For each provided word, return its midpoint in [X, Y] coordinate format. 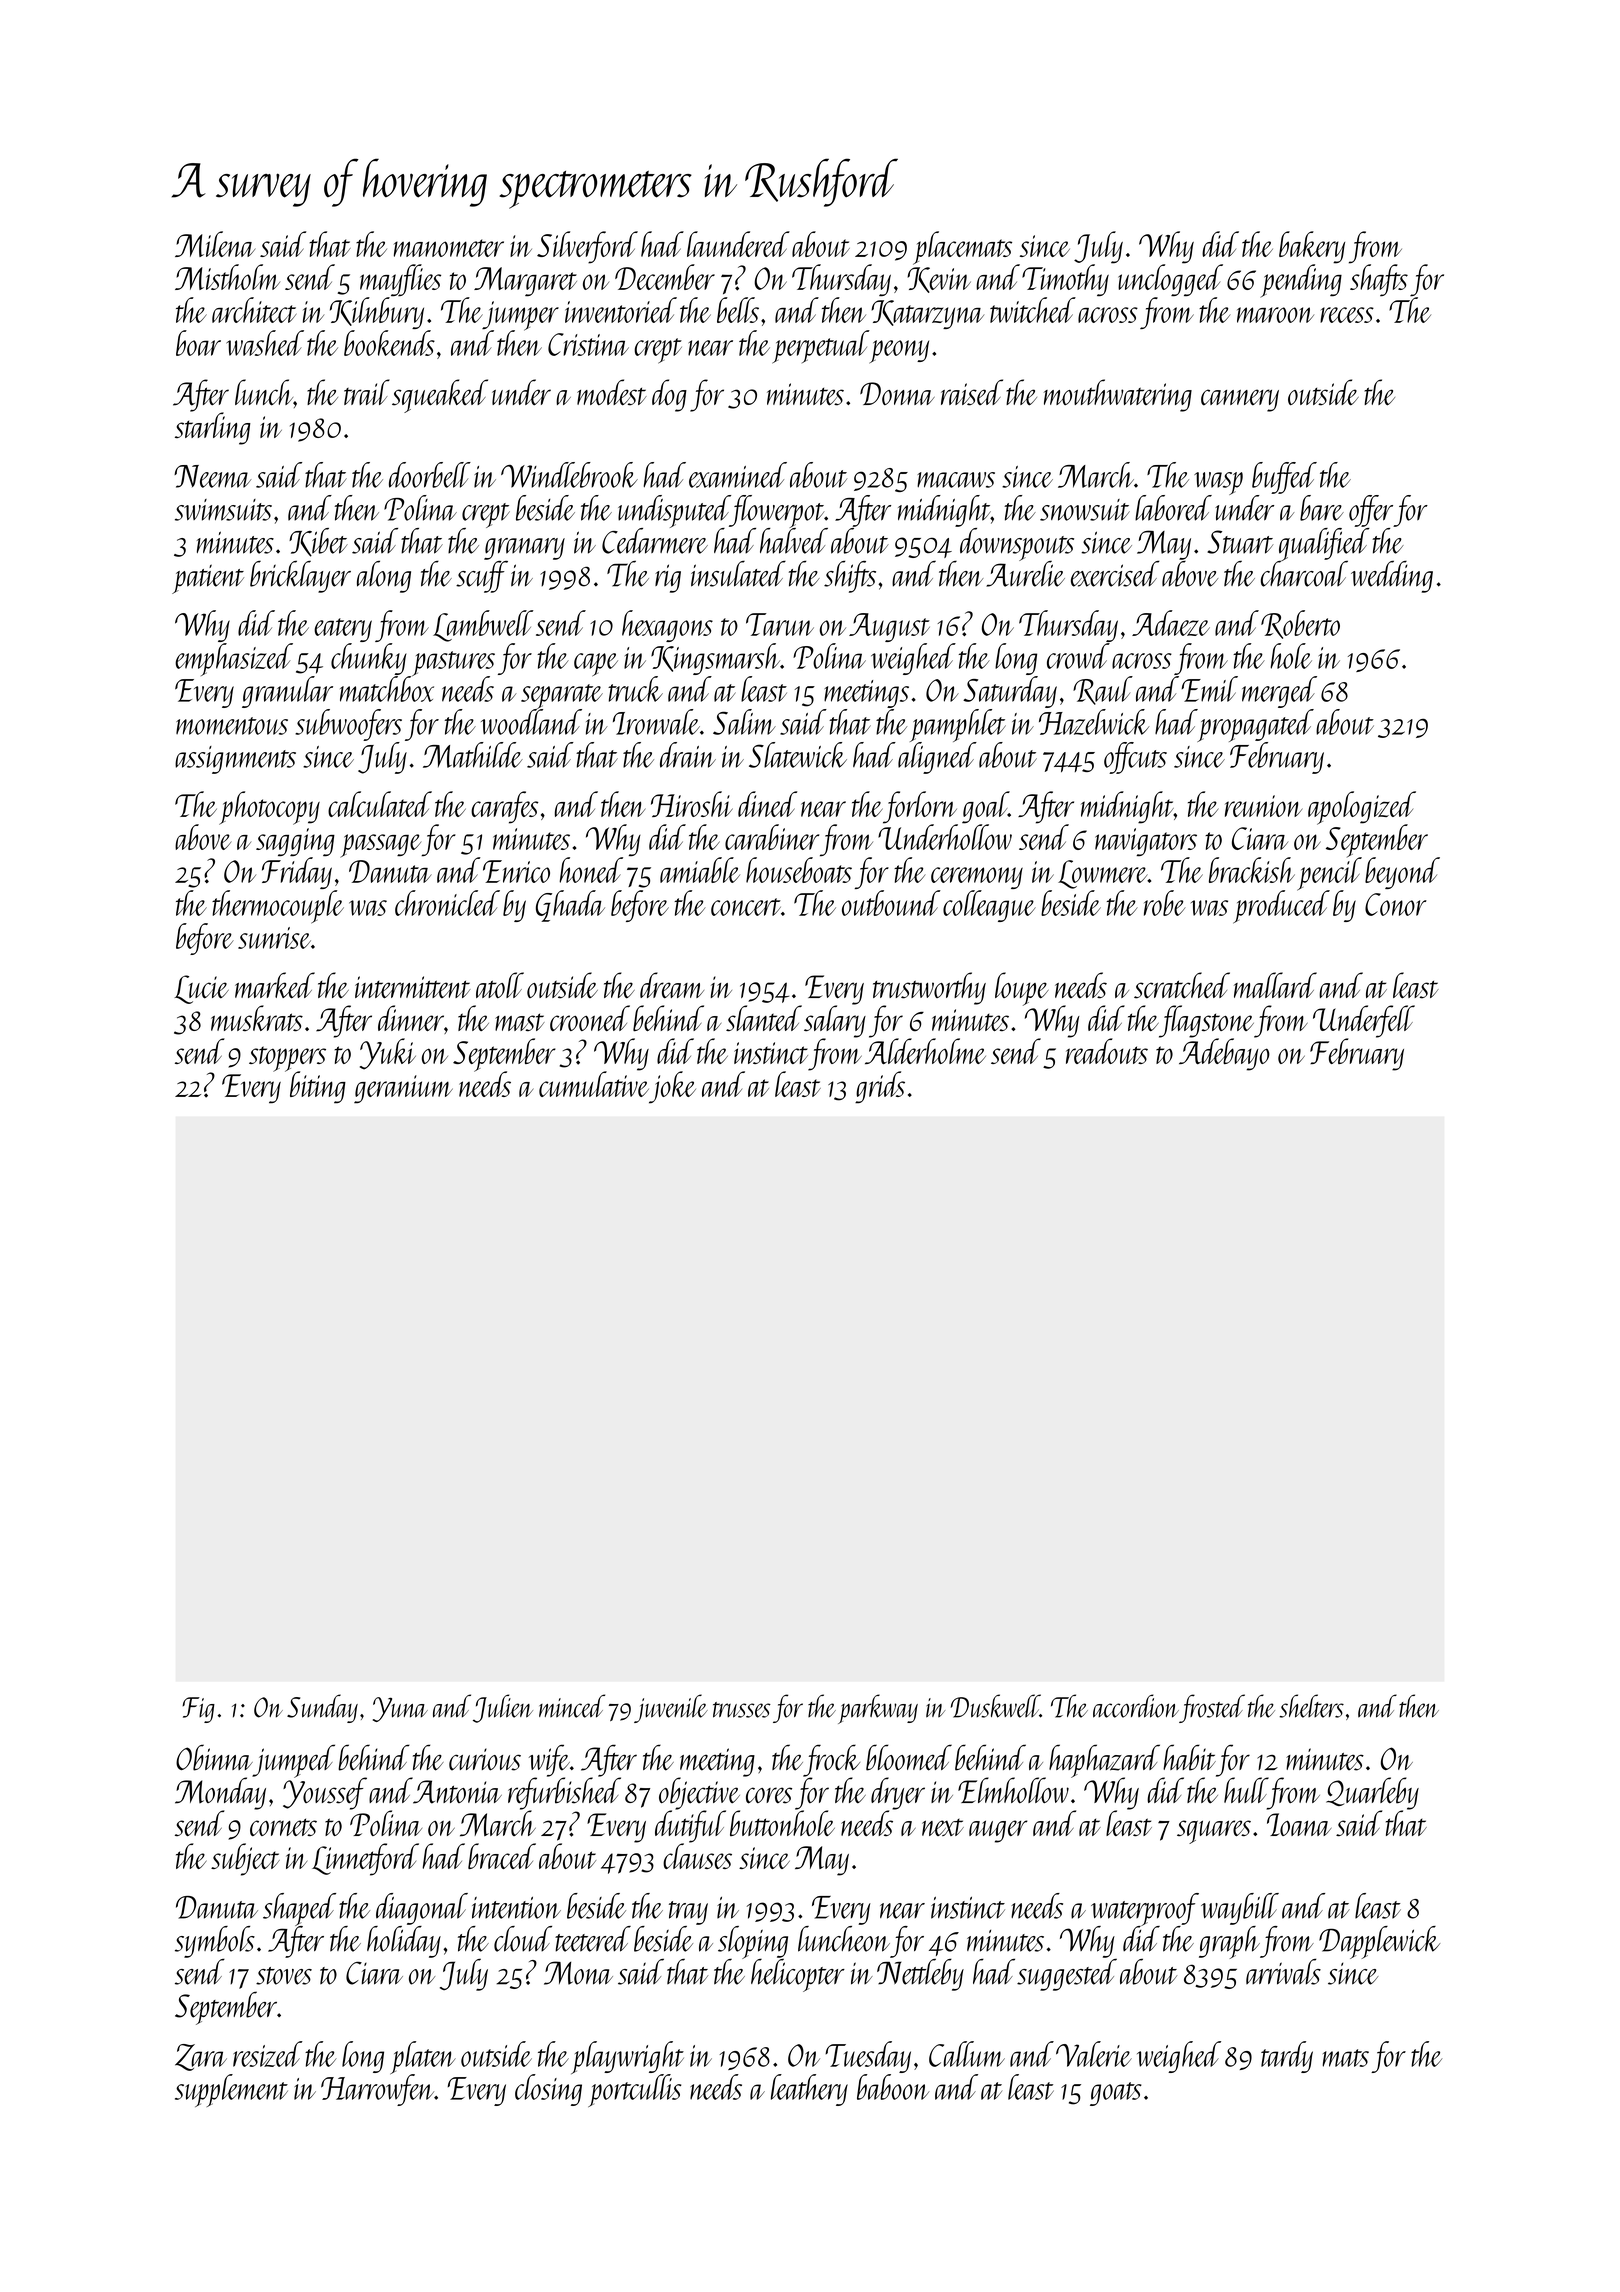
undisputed [674, 511]
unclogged [1170, 280]
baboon [893, 2087]
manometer [449, 248]
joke [672, 1087]
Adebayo [1224, 1054]
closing [548, 2090]
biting [318, 1087]
